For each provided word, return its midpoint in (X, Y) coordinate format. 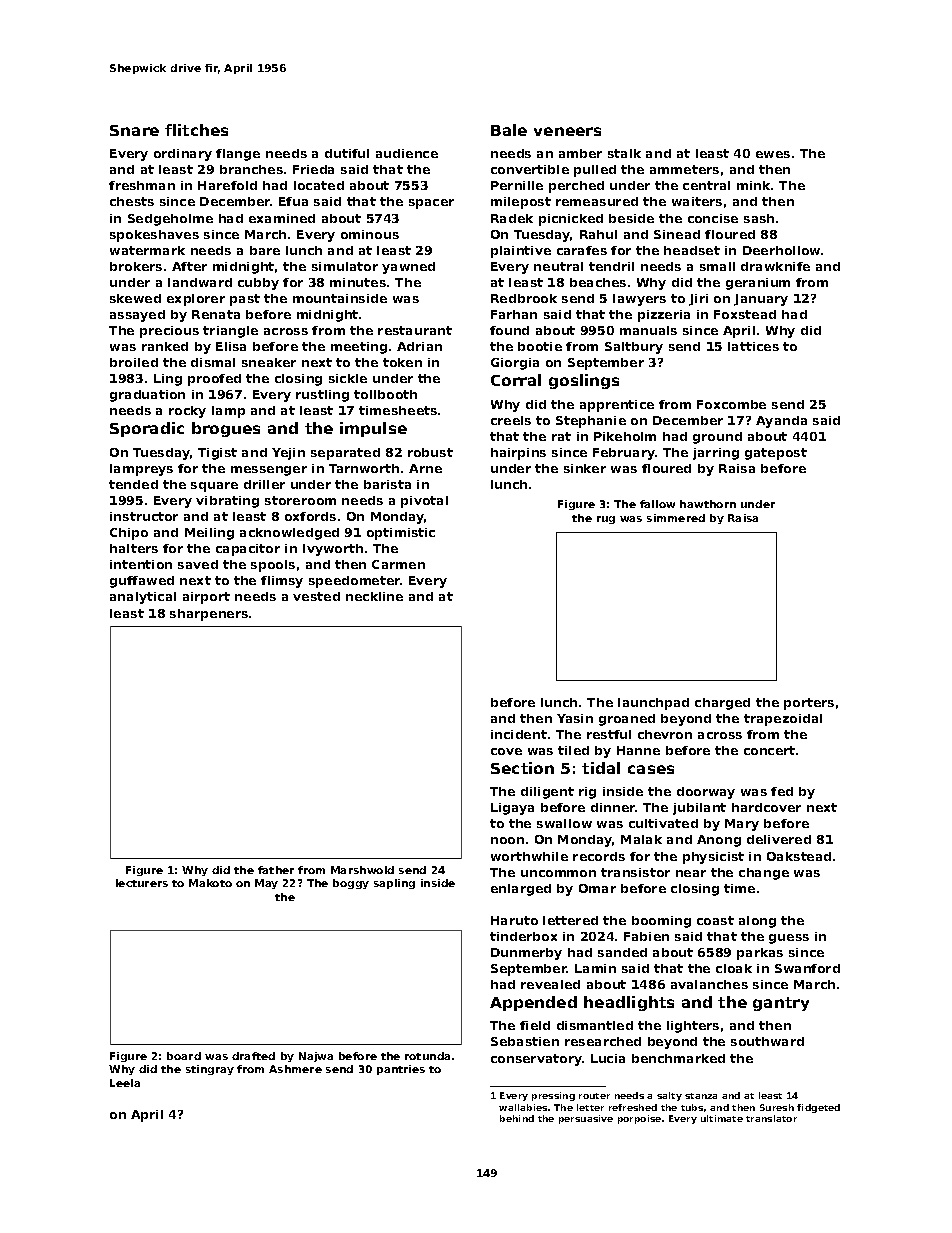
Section (522, 768)
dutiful (347, 153)
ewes (773, 154)
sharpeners (209, 615)
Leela (125, 1083)
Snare (134, 130)
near (691, 873)
